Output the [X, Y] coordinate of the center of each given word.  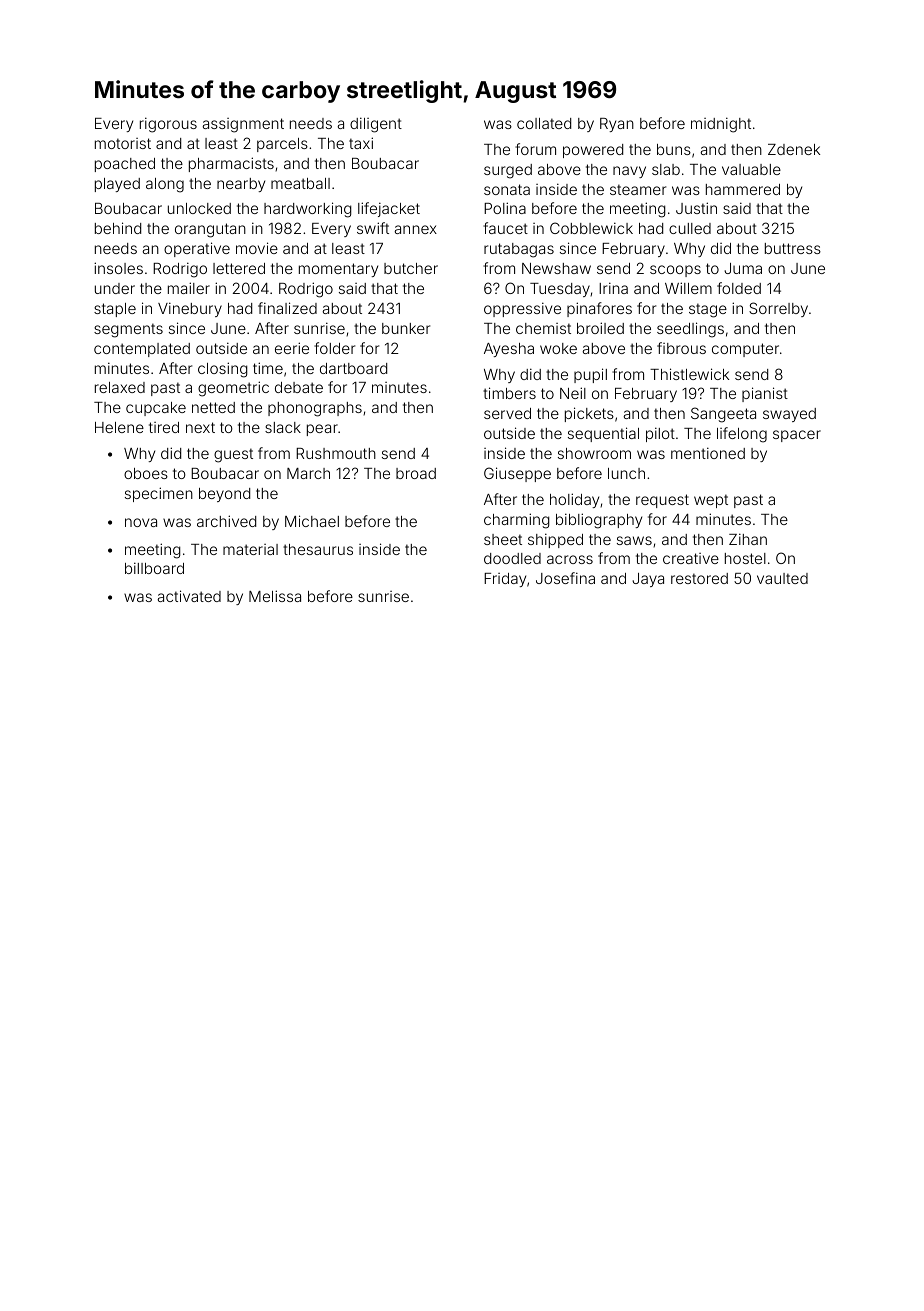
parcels [282, 145]
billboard [154, 568]
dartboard [353, 368]
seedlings [690, 330]
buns [674, 149]
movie [257, 248]
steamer [638, 189]
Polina [505, 208]
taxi [361, 143]
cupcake [156, 409]
